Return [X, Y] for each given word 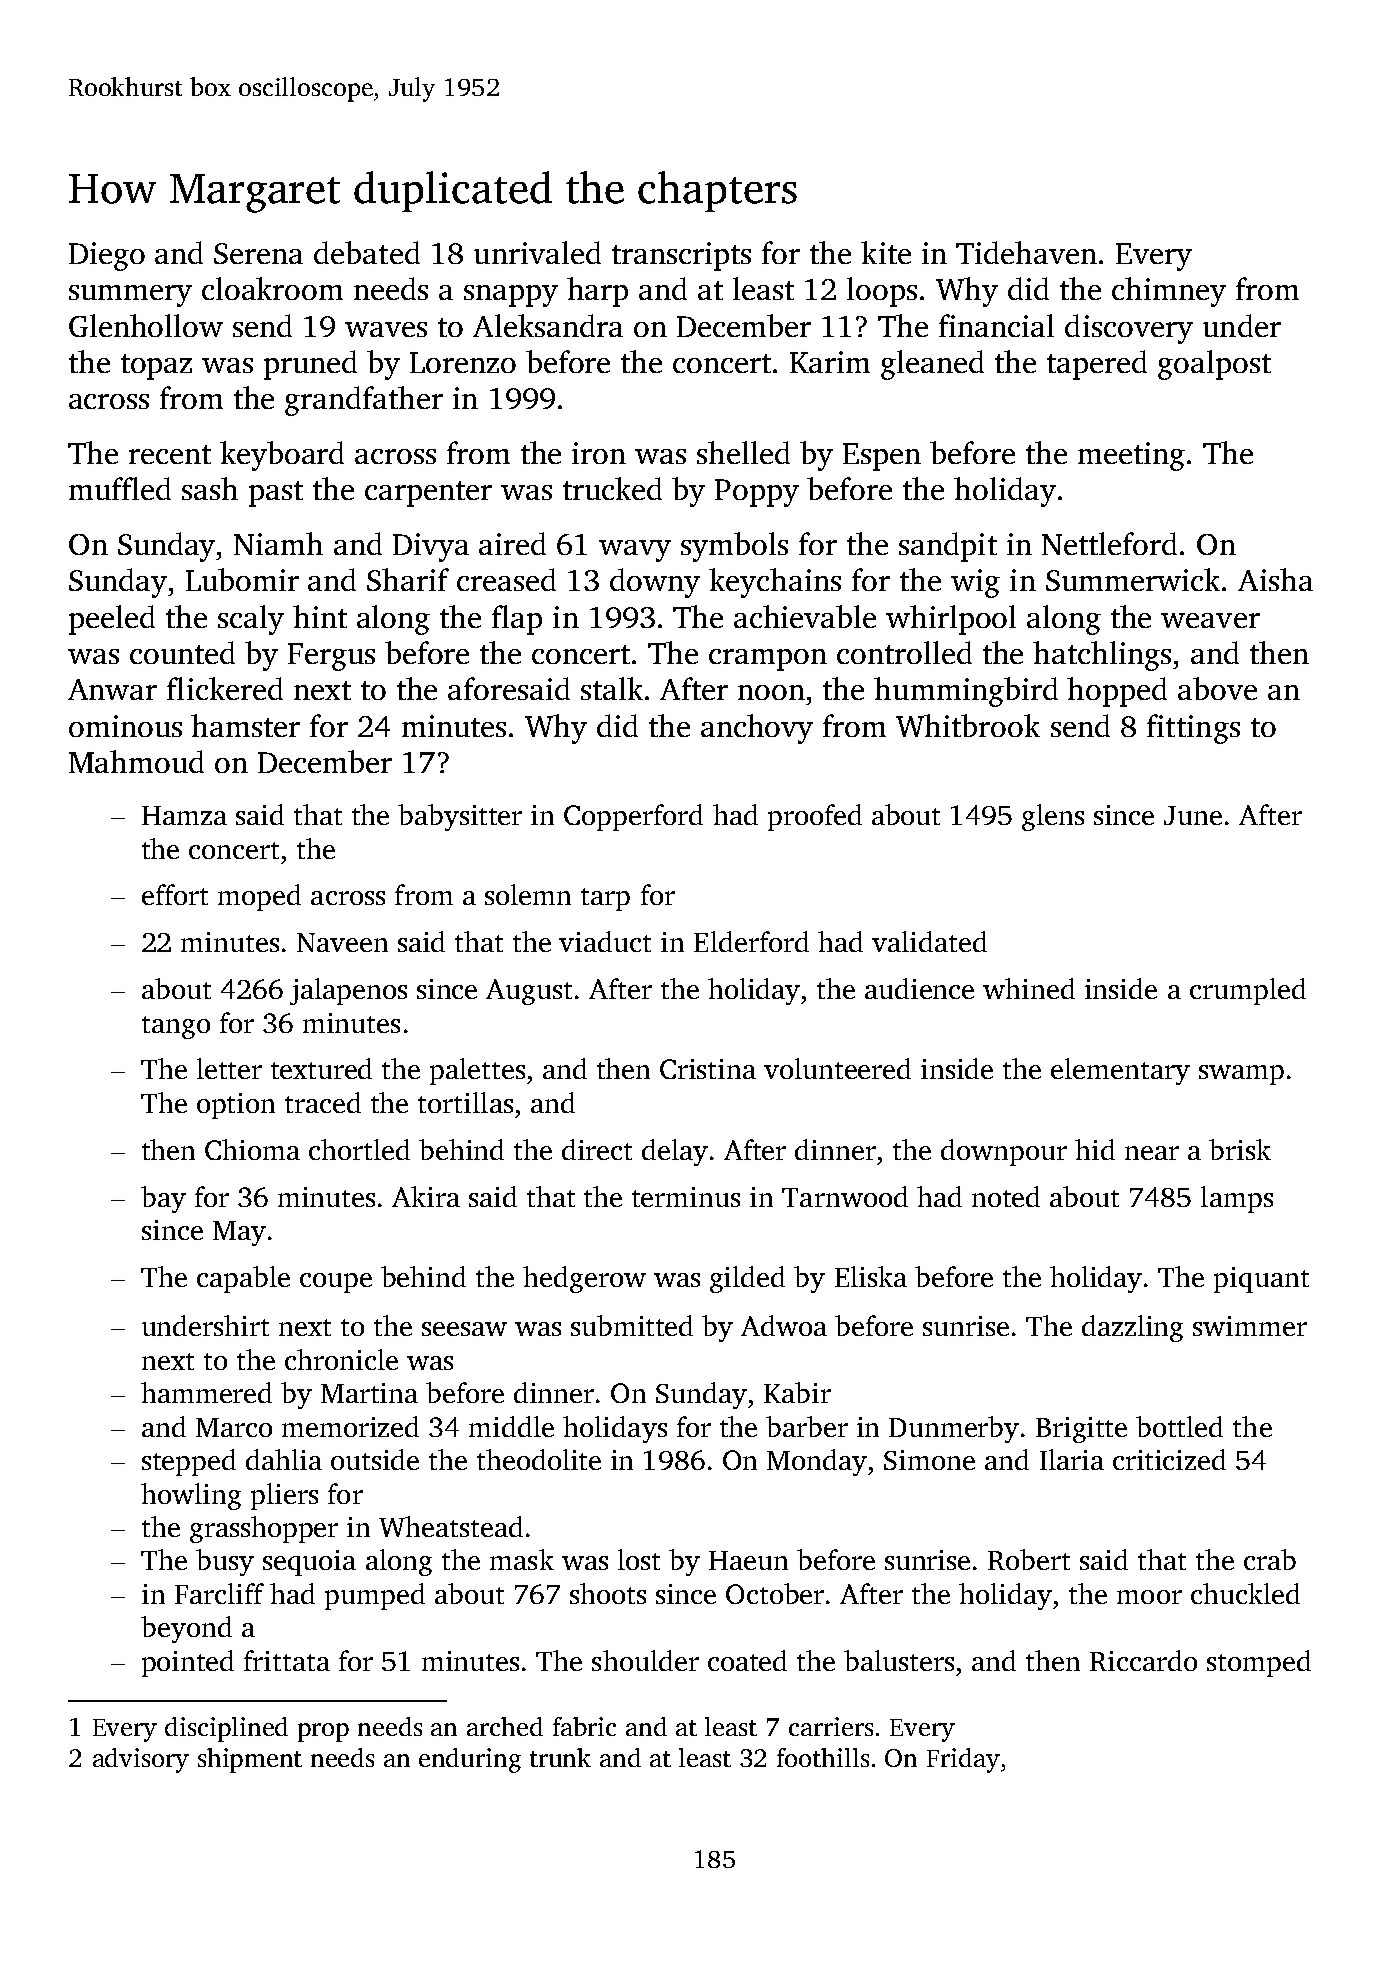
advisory [141, 1760]
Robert [1029, 1559]
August [529, 992]
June [1193, 815]
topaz [156, 367]
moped [259, 897]
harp [597, 292]
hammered [206, 1392]
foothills [823, 1757]
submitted [632, 1325]
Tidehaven [1026, 252]
